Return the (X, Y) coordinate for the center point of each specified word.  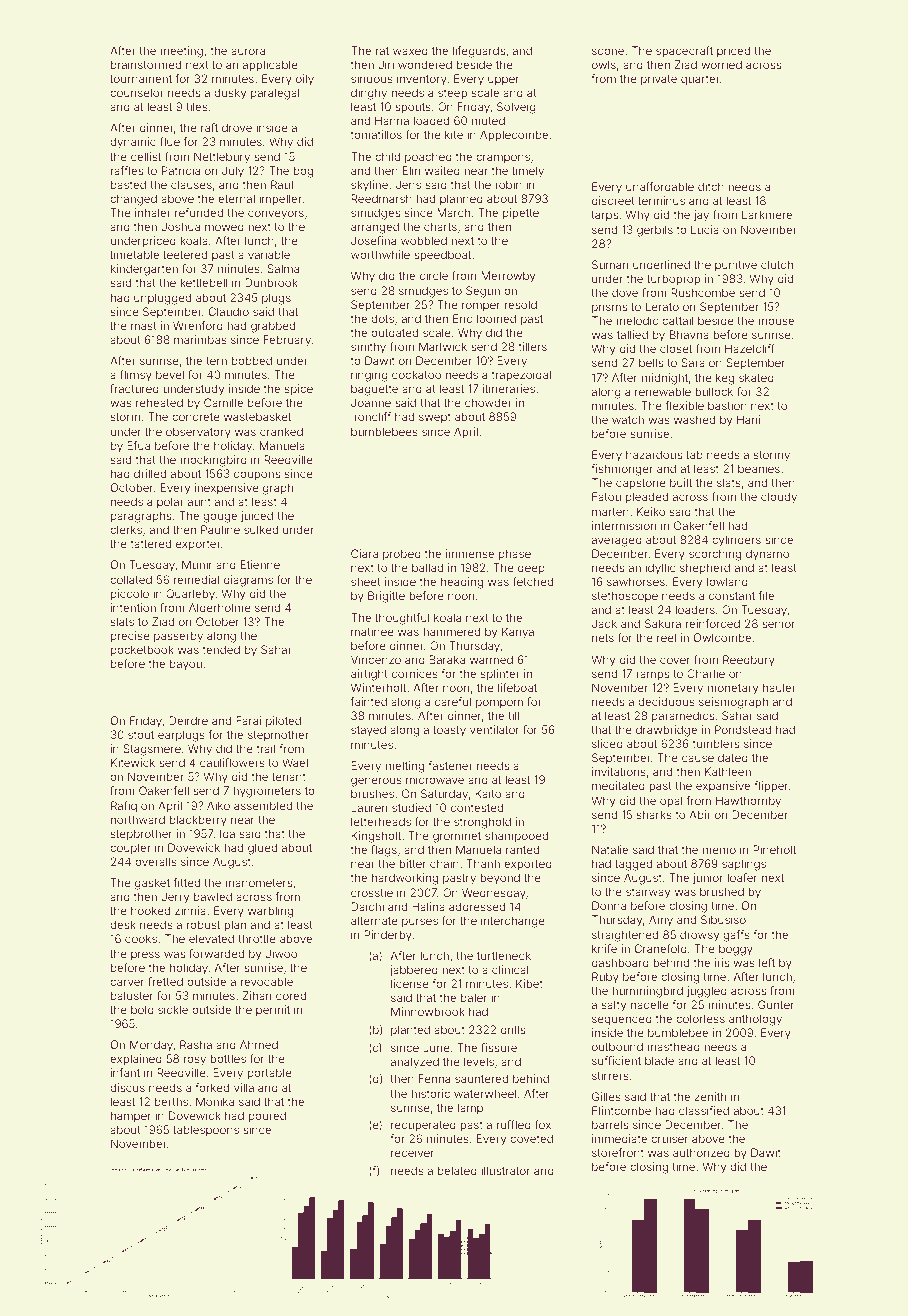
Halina (428, 906)
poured (267, 1117)
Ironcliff (371, 416)
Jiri (386, 64)
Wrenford (198, 325)
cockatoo (416, 374)
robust (203, 924)
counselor (137, 92)
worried (721, 64)
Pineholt (774, 849)
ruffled (514, 1124)
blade (659, 1060)
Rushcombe (703, 292)
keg (725, 379)
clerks (126, 529)
